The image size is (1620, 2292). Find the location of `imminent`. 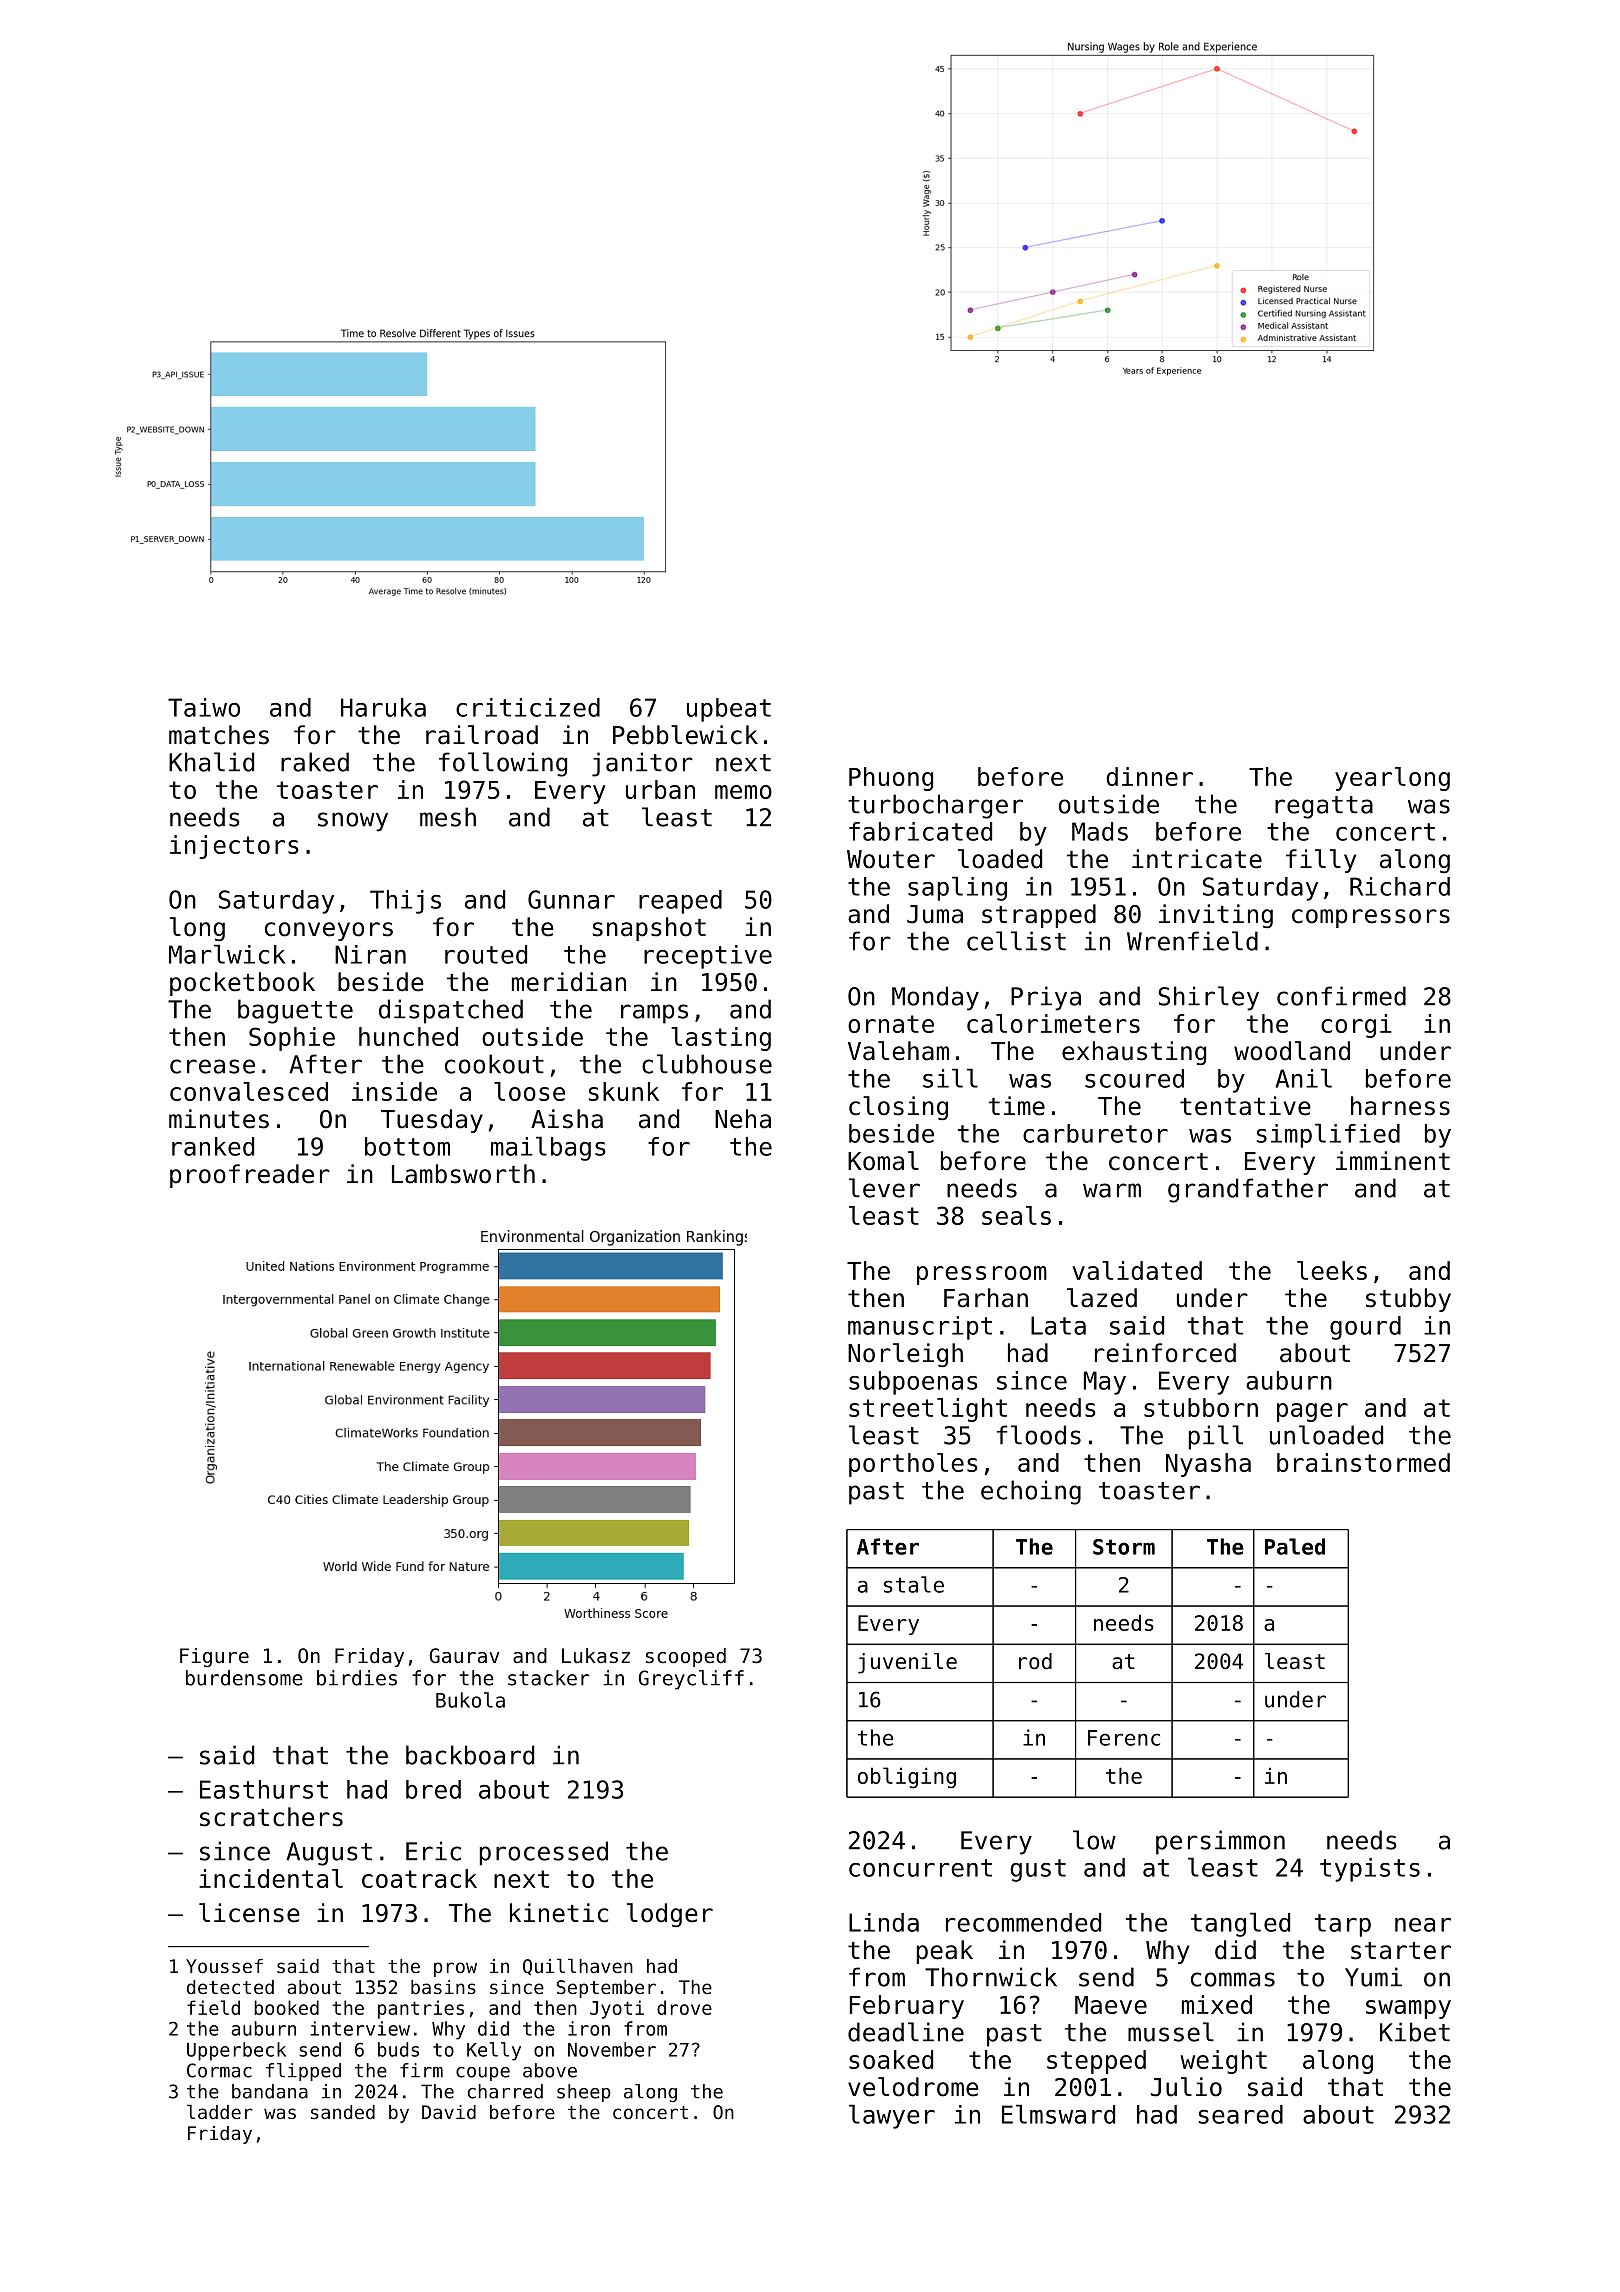

imminent is located at coordinates (1393, 1161).
